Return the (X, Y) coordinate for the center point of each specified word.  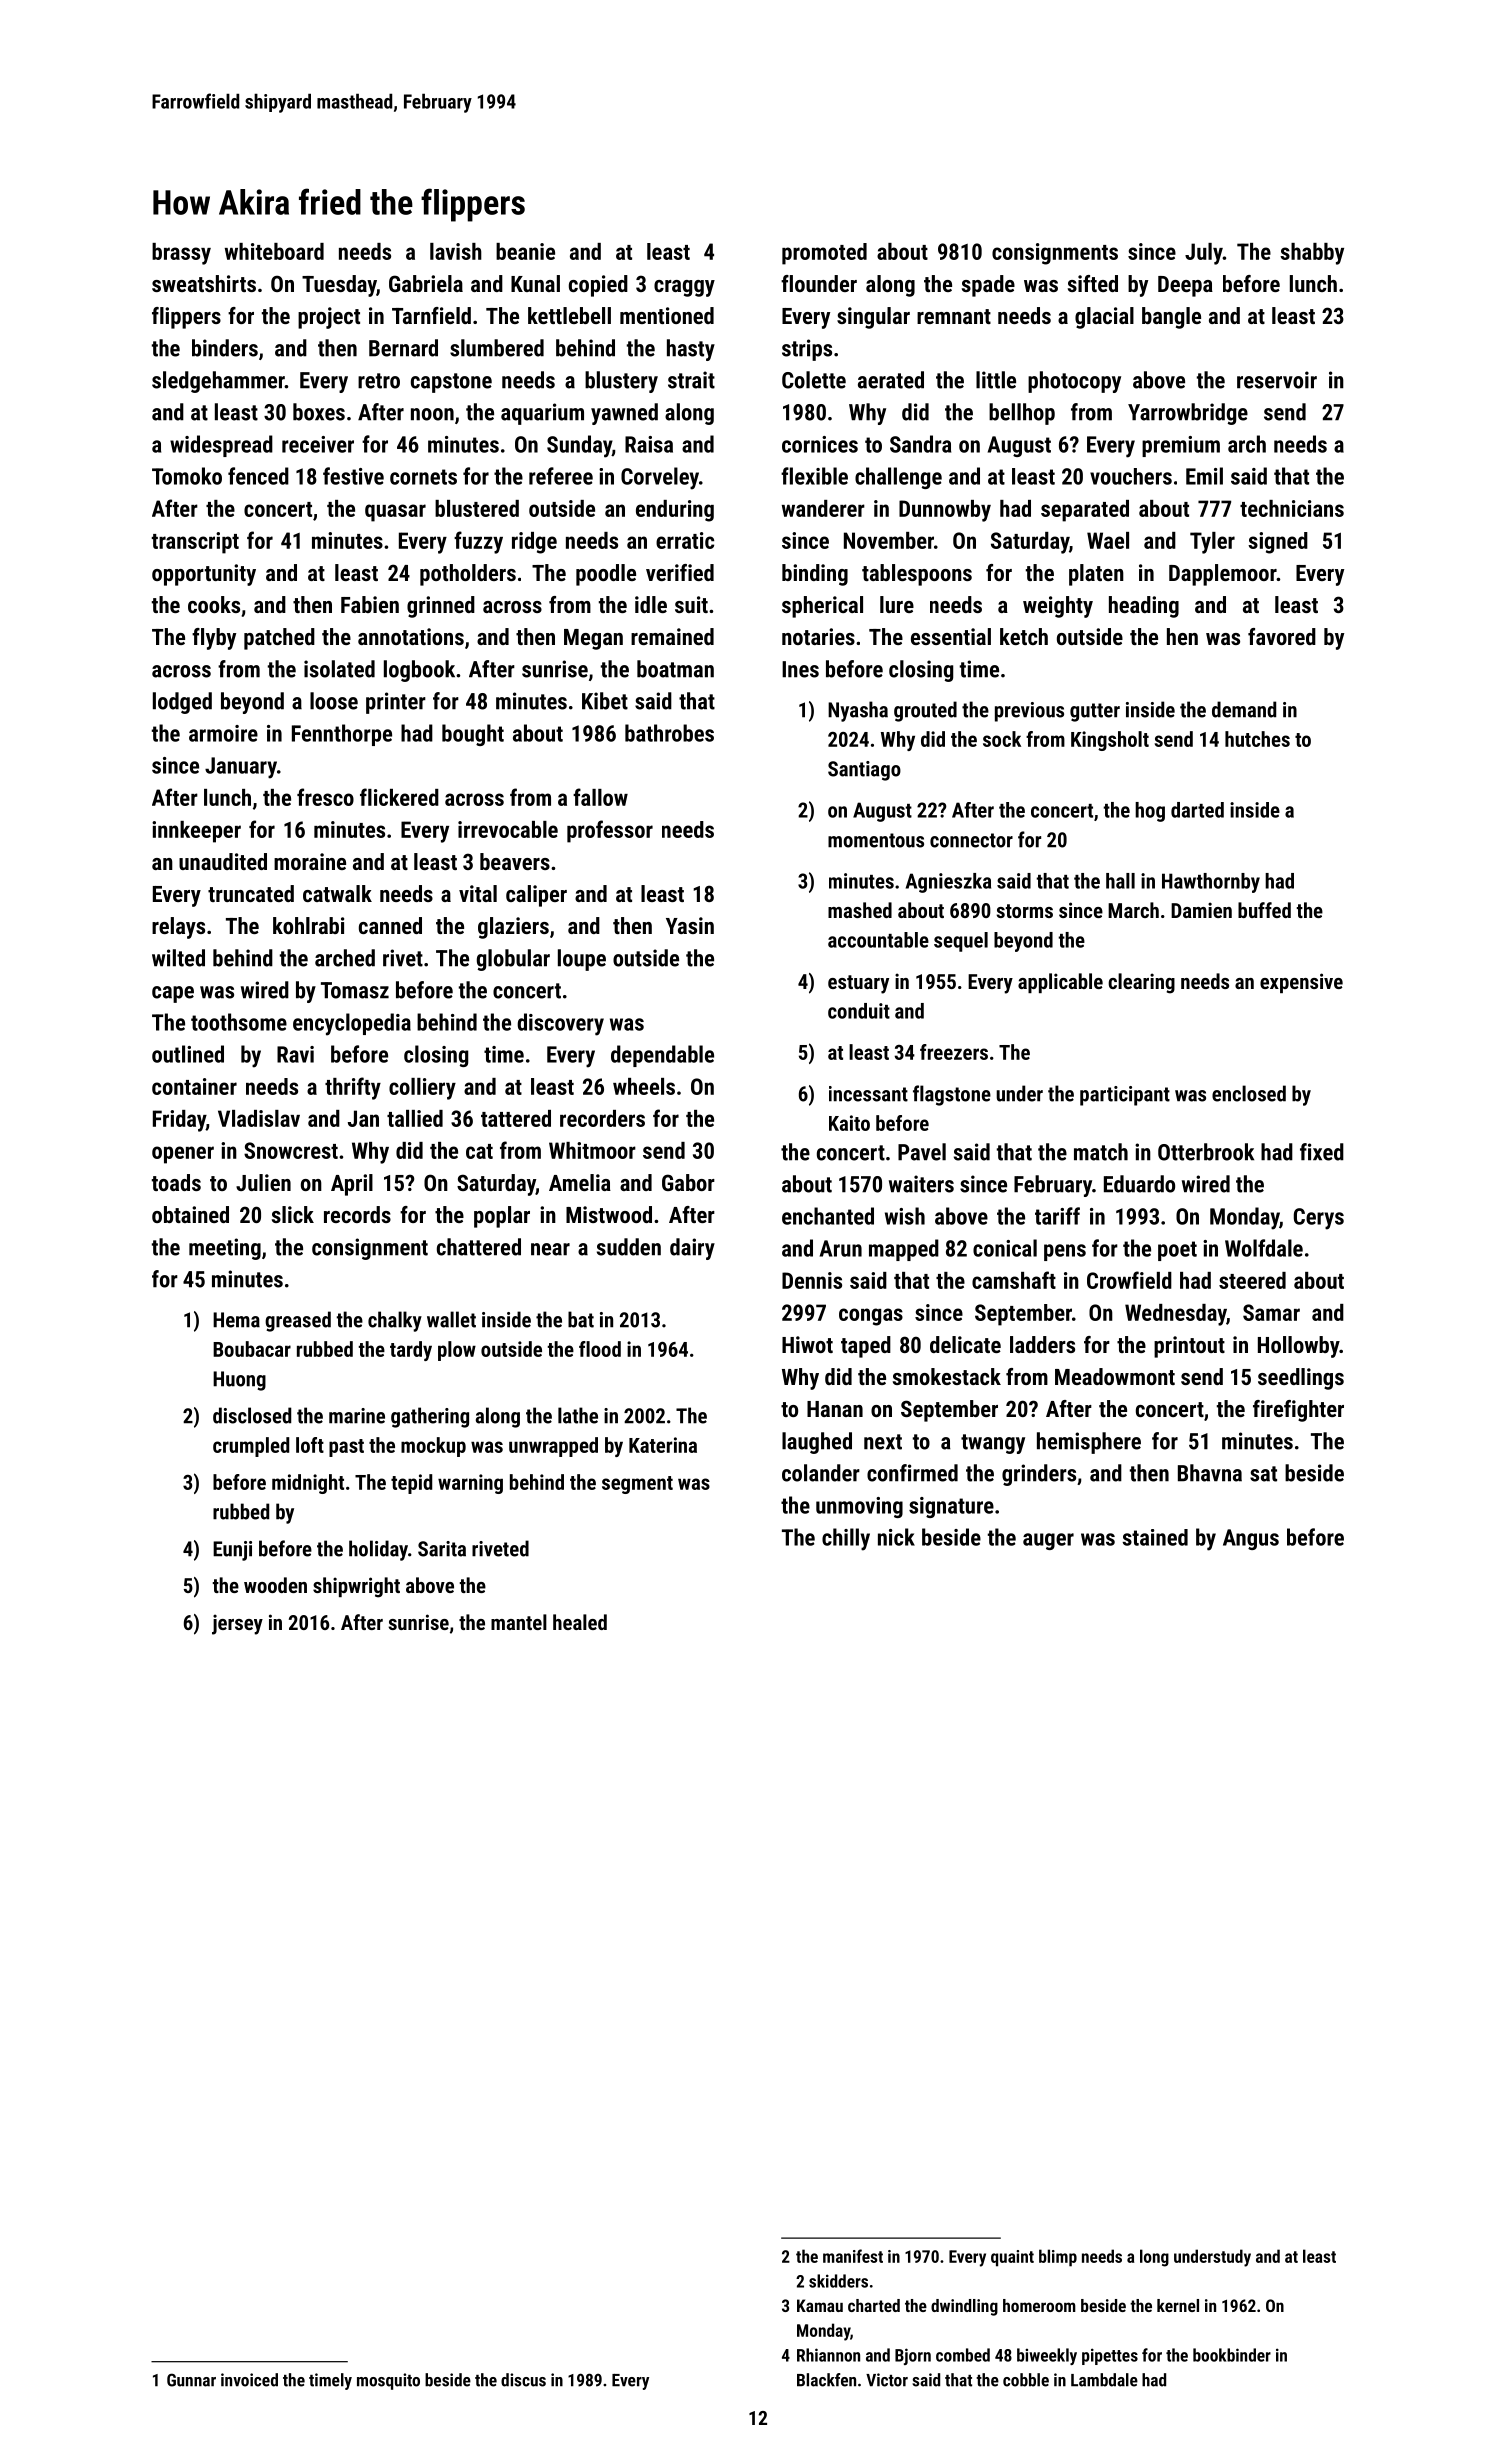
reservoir (1277, 380)
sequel (961, 942)
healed (580, 1622)
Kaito (849, 1123)
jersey (237, 1624)
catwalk (337, 893)
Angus (1251, 1539)
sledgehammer (218, 382)
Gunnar (191, 2380)
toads (176, 1182)
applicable (1060, 983)
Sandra (920, 444)
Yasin (690, 925)
